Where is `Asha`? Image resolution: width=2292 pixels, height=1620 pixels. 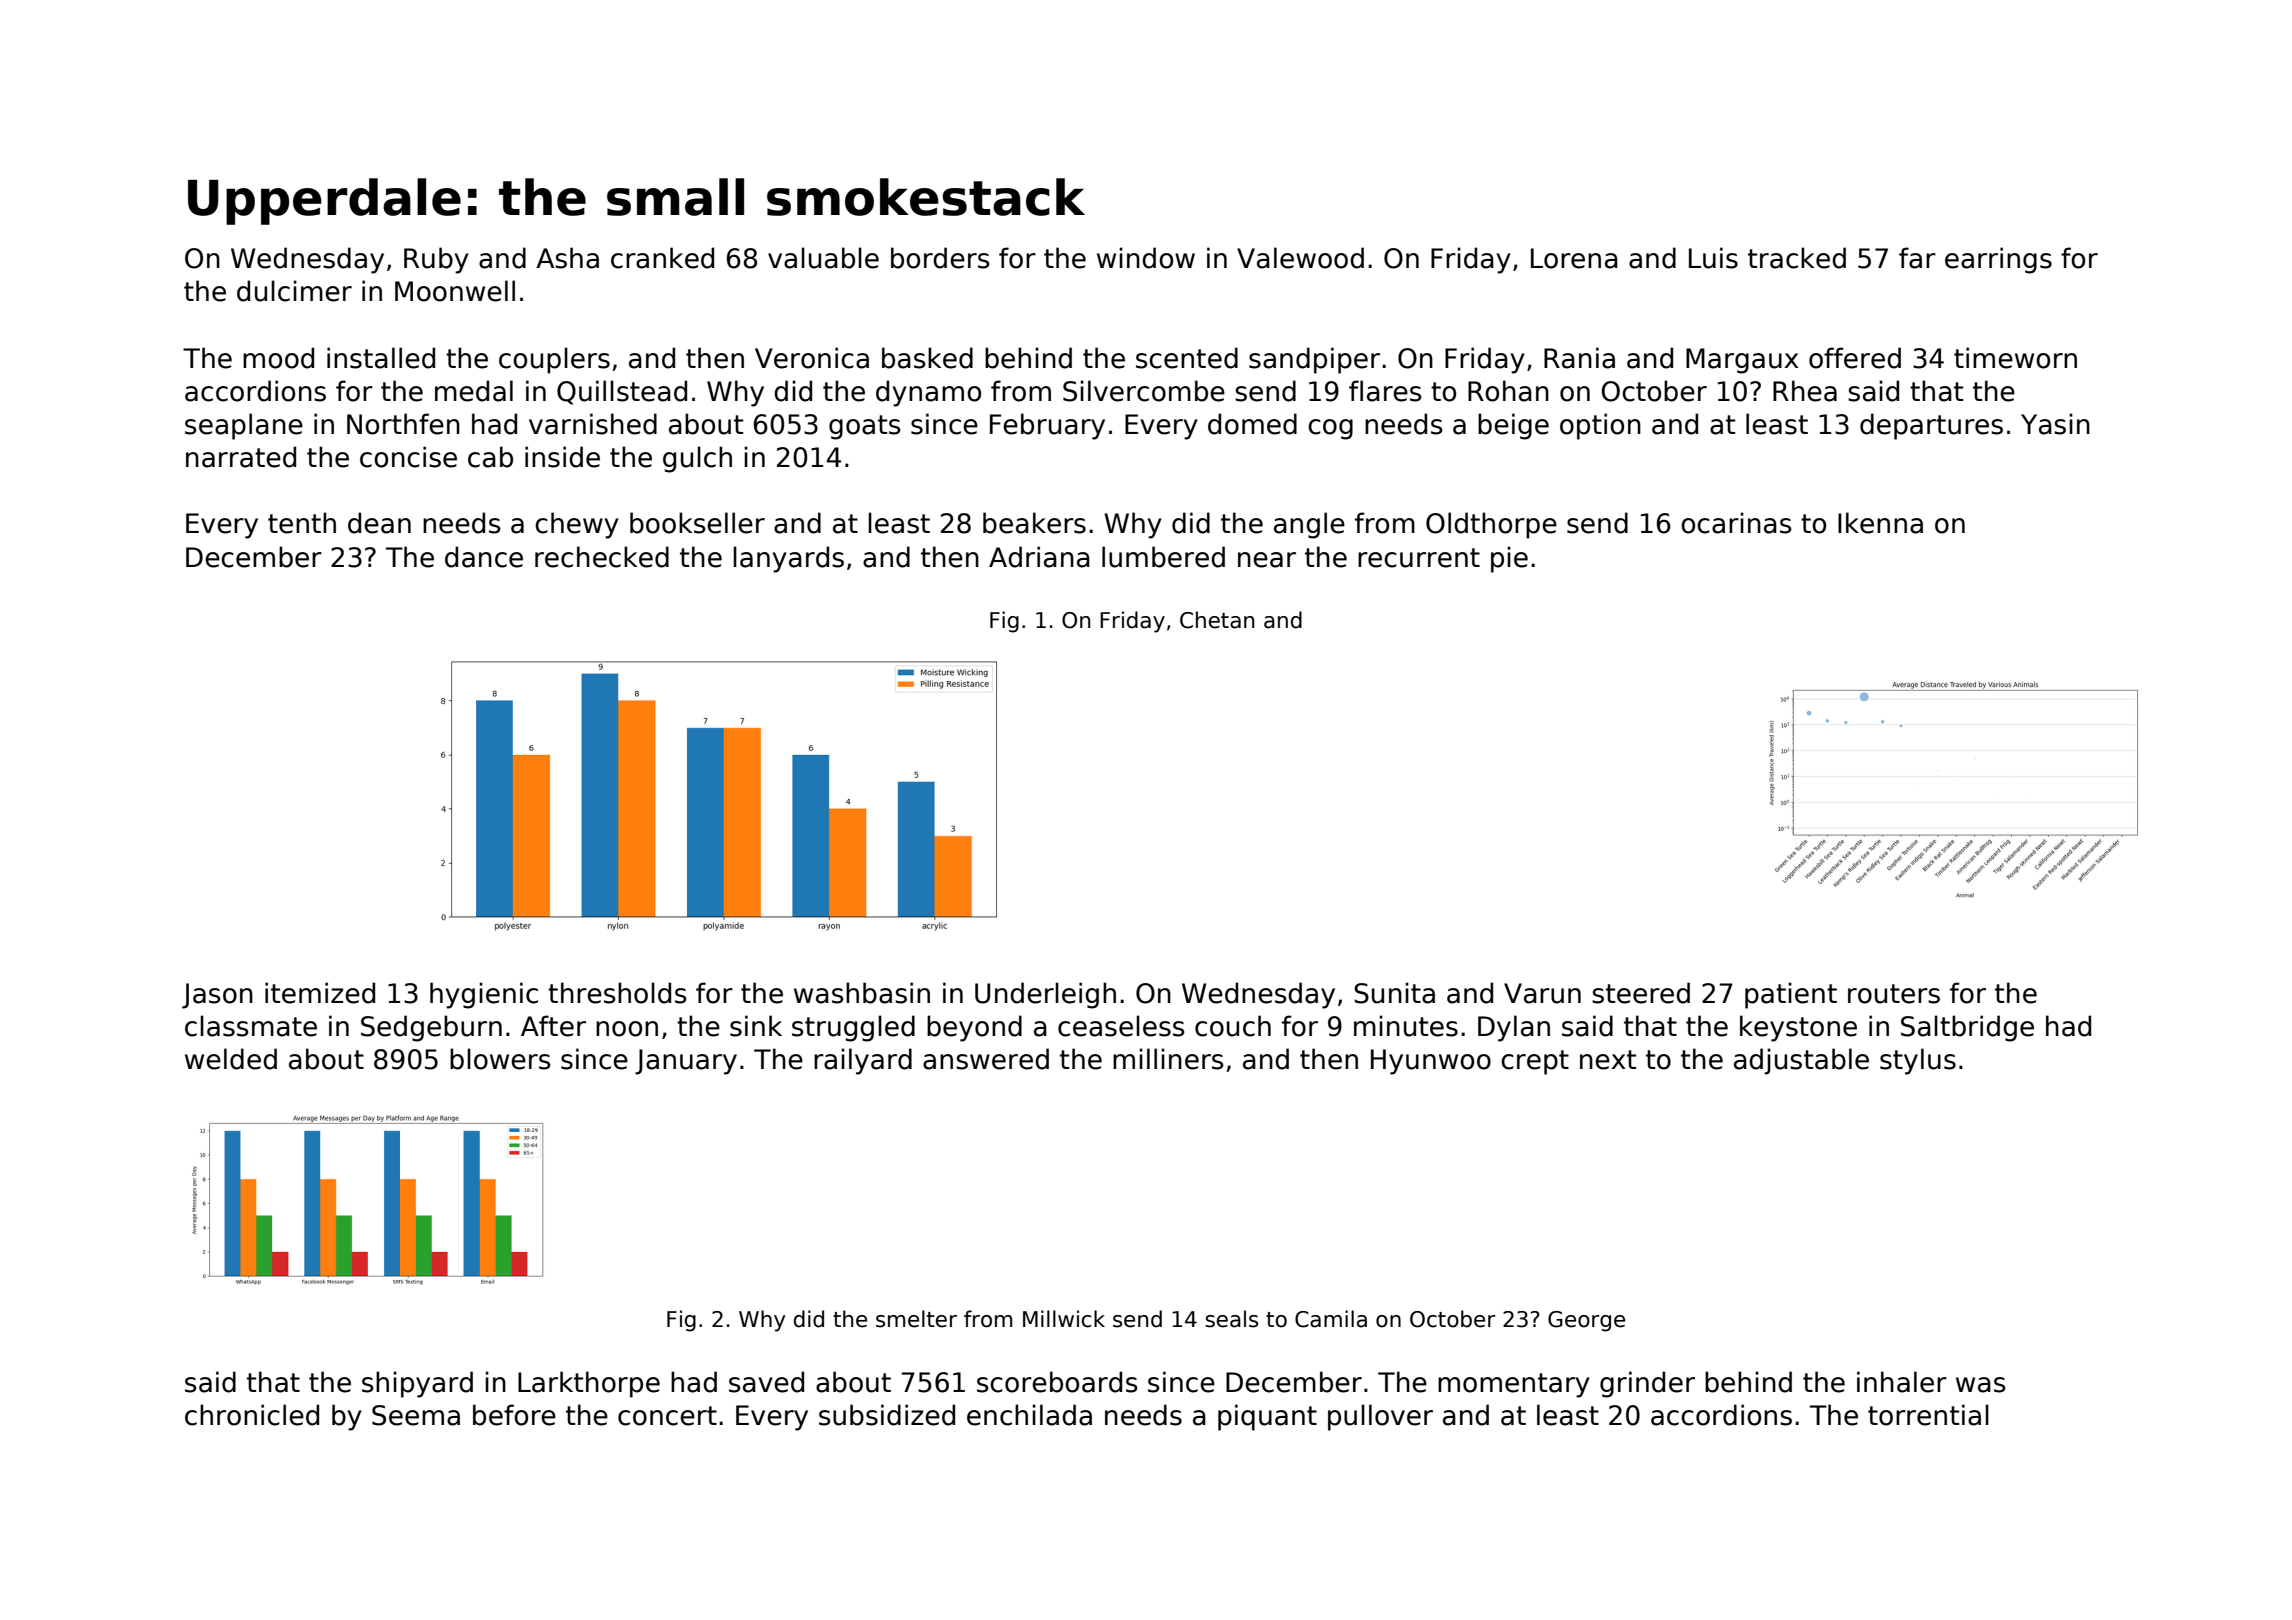 Asha is located at coordinates (567, 258).
